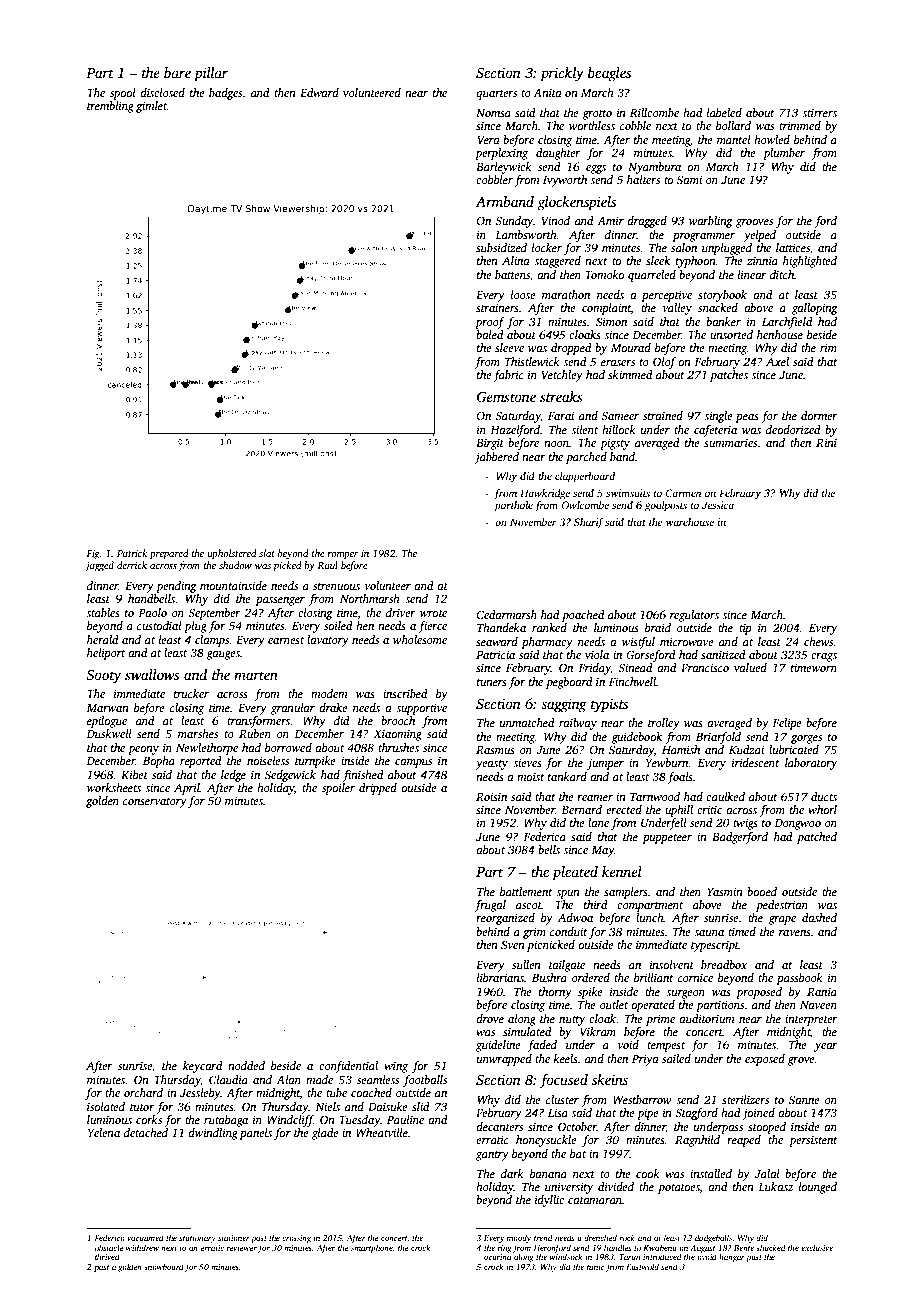 The width and height of the screenshot is (924, 1308). Describe the element at coordinates (225, 94) in the screenshot. I see `badges` at that location.
